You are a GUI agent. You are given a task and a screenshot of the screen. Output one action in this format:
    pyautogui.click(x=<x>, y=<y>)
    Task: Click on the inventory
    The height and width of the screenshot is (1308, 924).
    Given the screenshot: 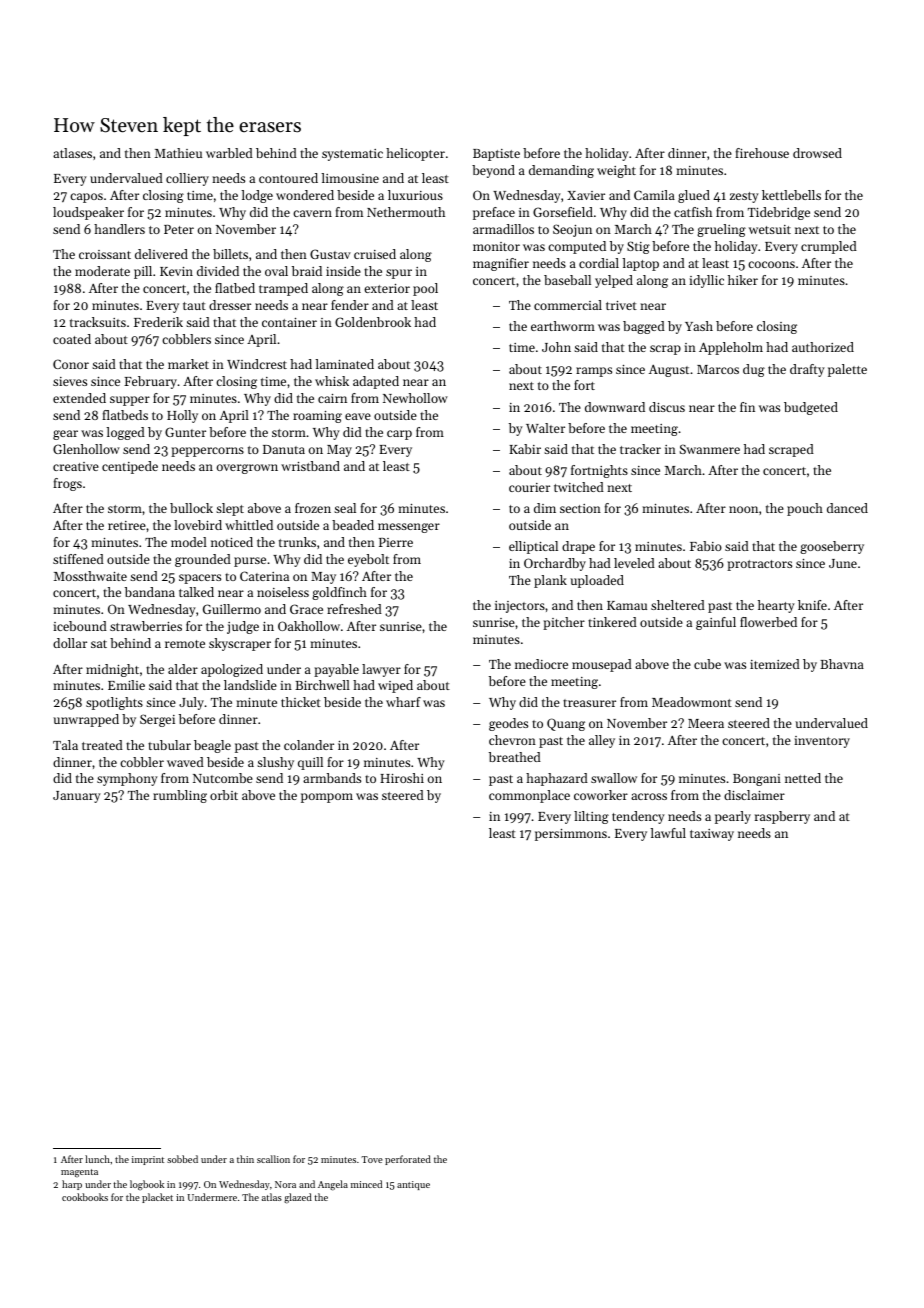 What is the action you would take?
    pyautogui.click(x=822, y=742)
